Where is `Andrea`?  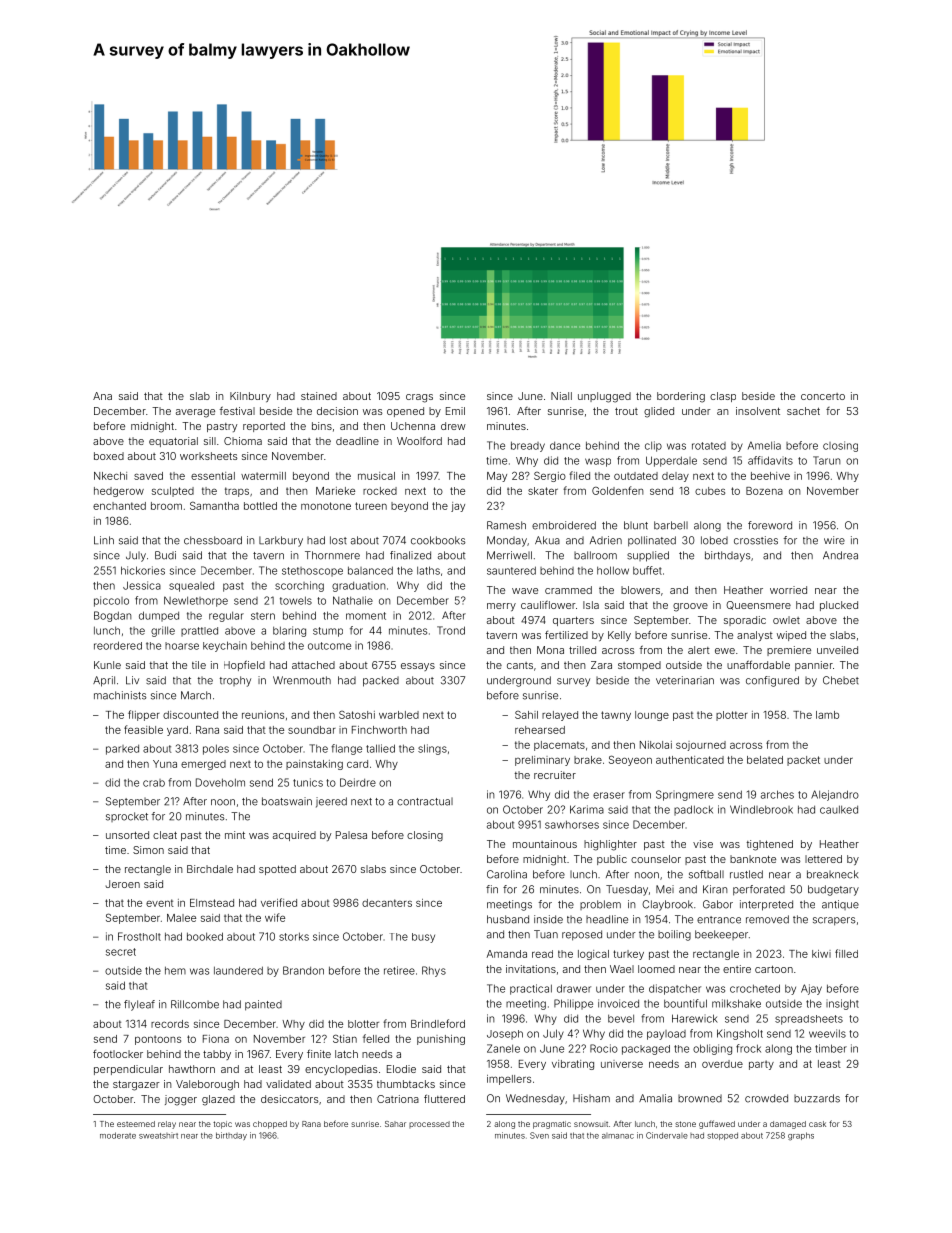 Andrea is located at coordinates (840, 555).
